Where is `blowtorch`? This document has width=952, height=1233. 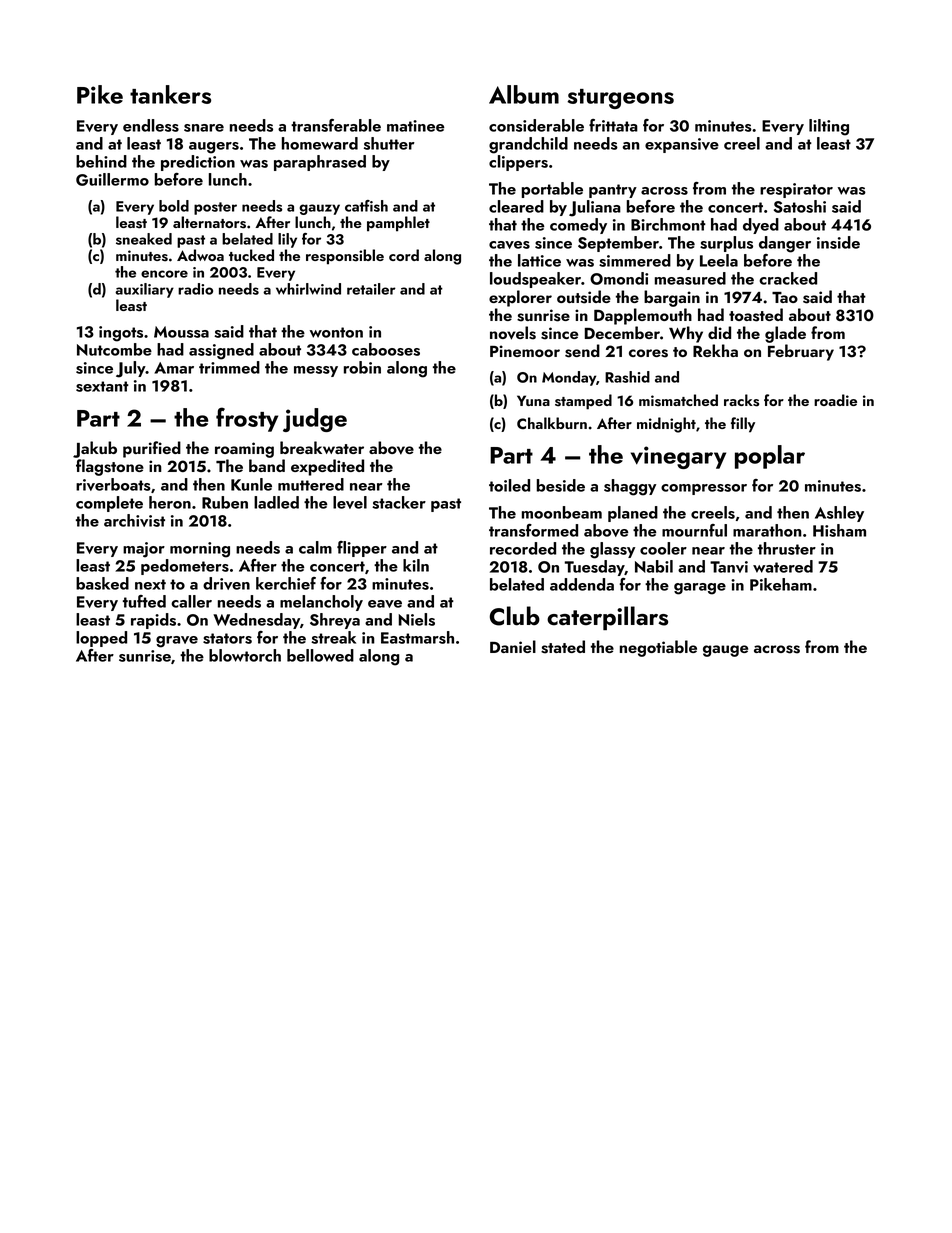 blowtorch is located at coordinates (245, 655).
